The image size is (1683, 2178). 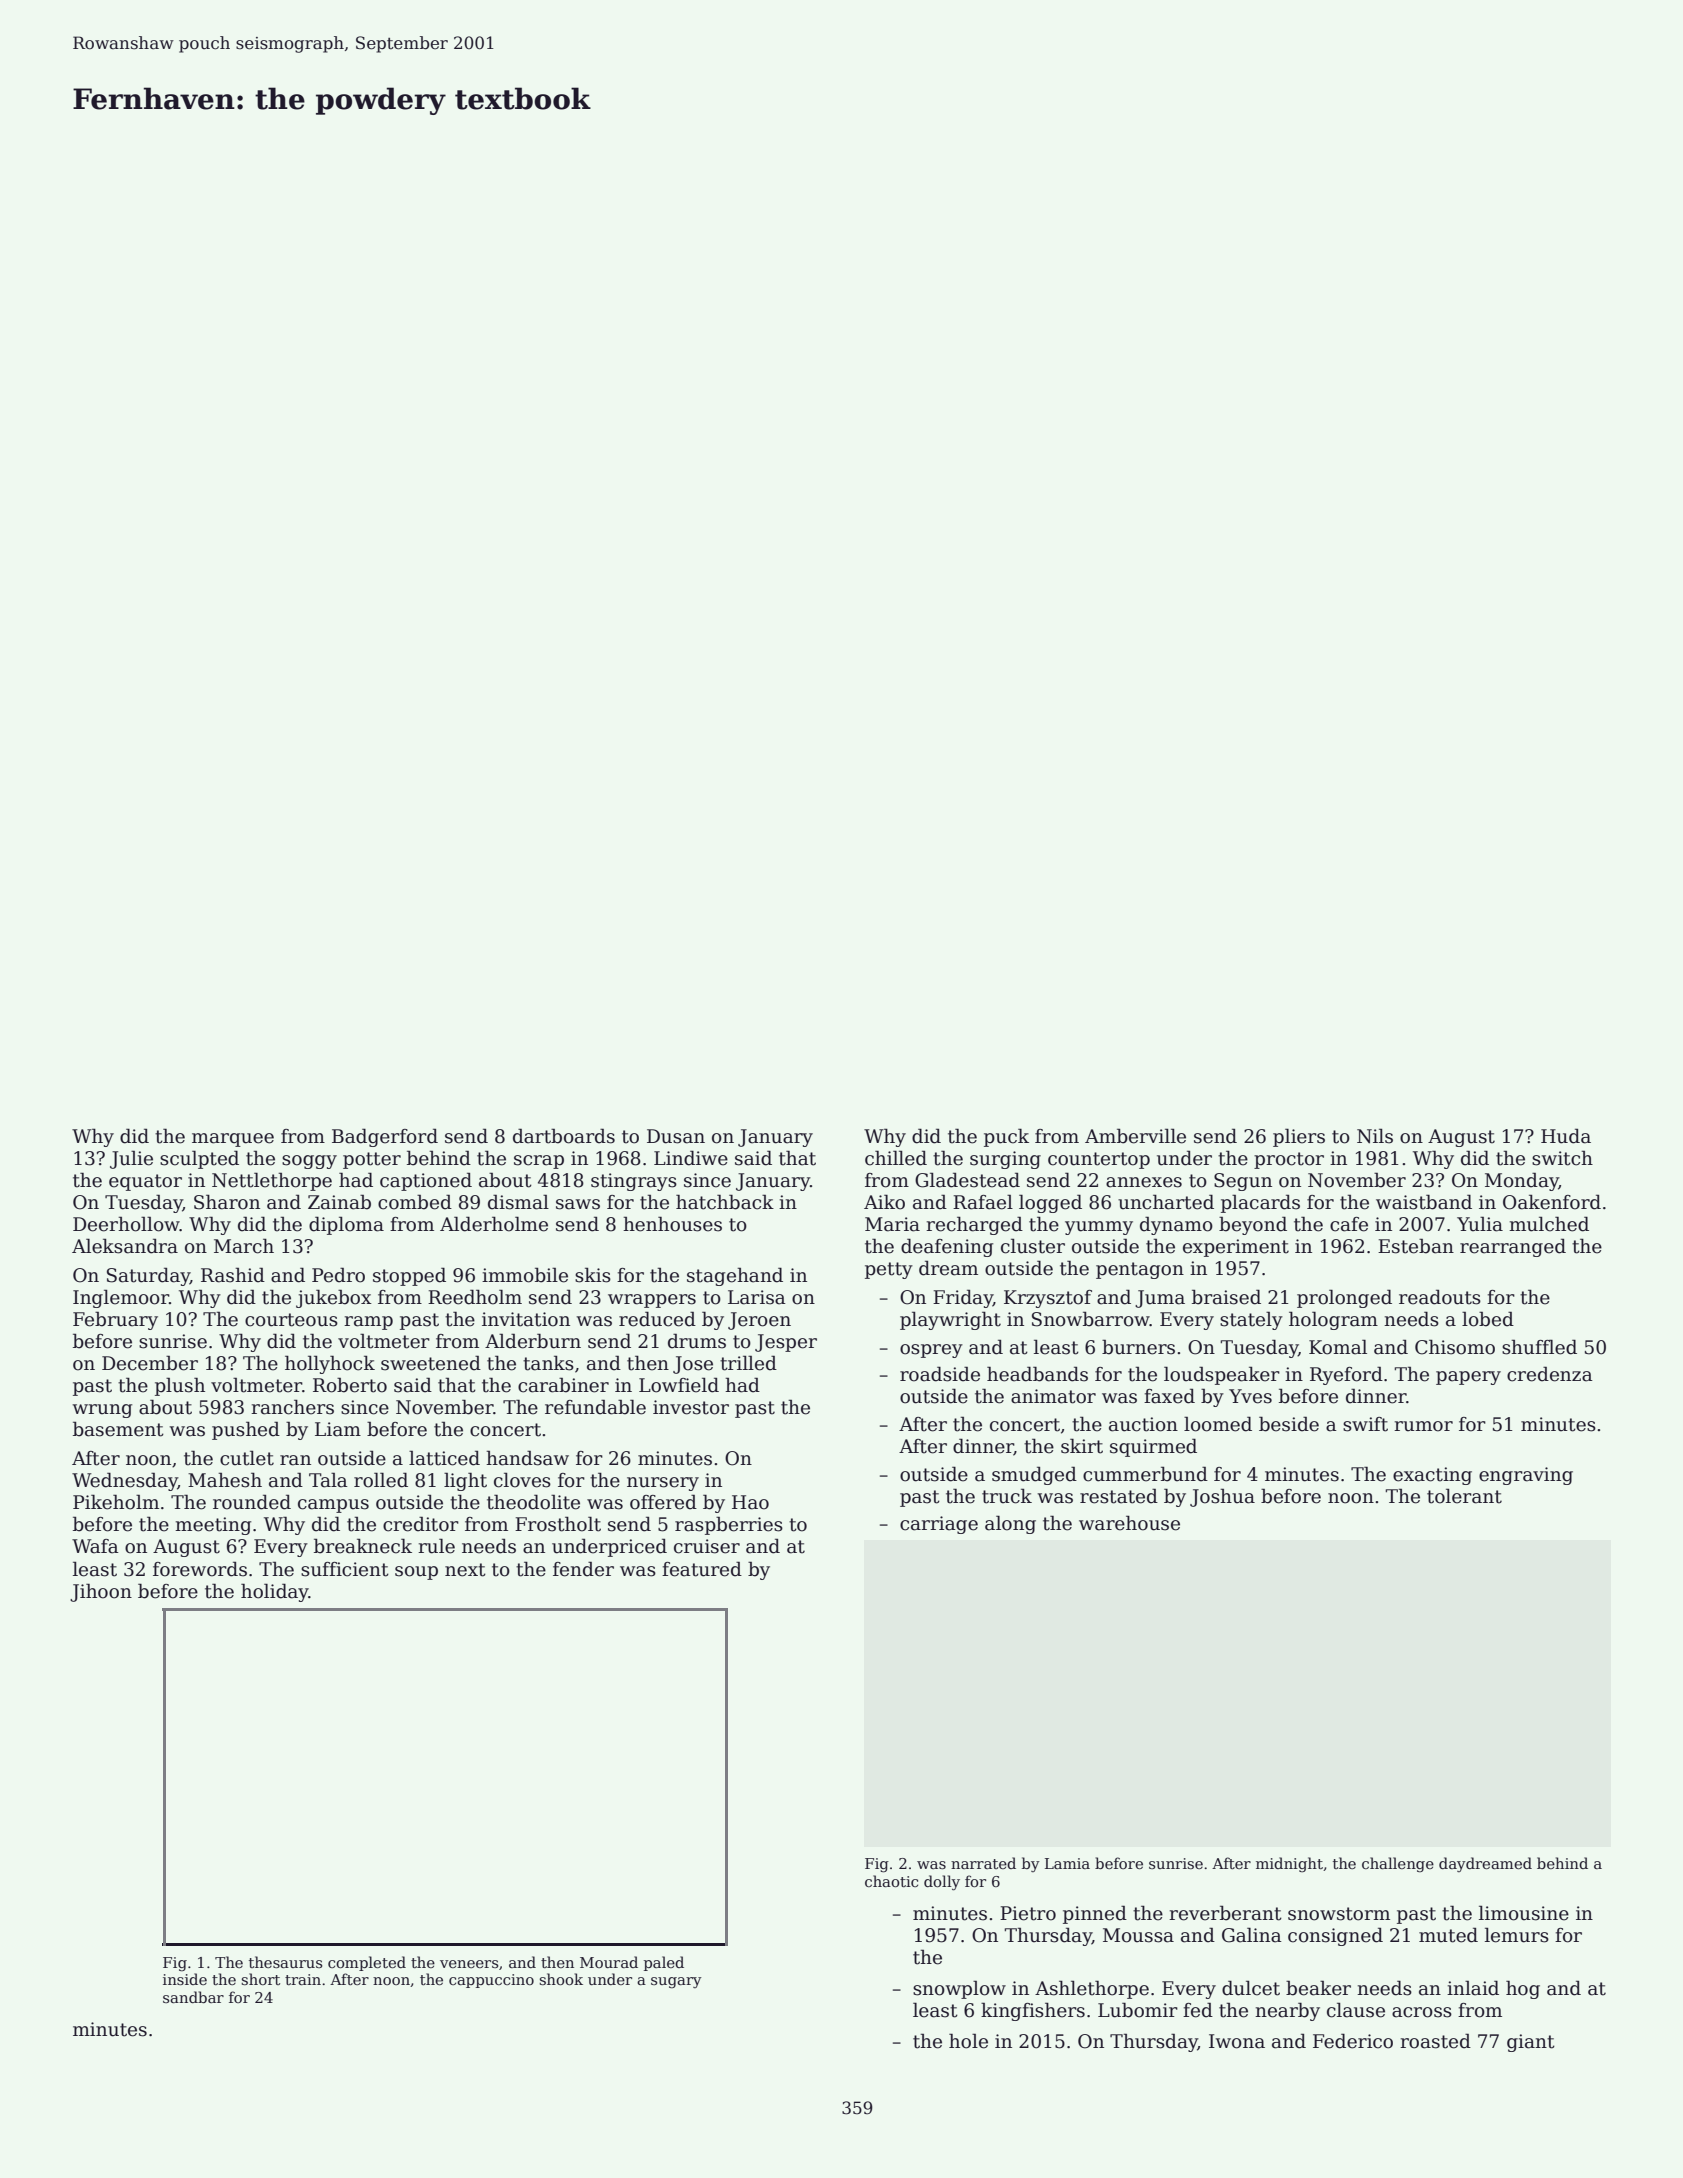 What do you see at coordinates (1464, 1496) in the image?
I see `tolerant` at bounding box center [1464, 1496].
